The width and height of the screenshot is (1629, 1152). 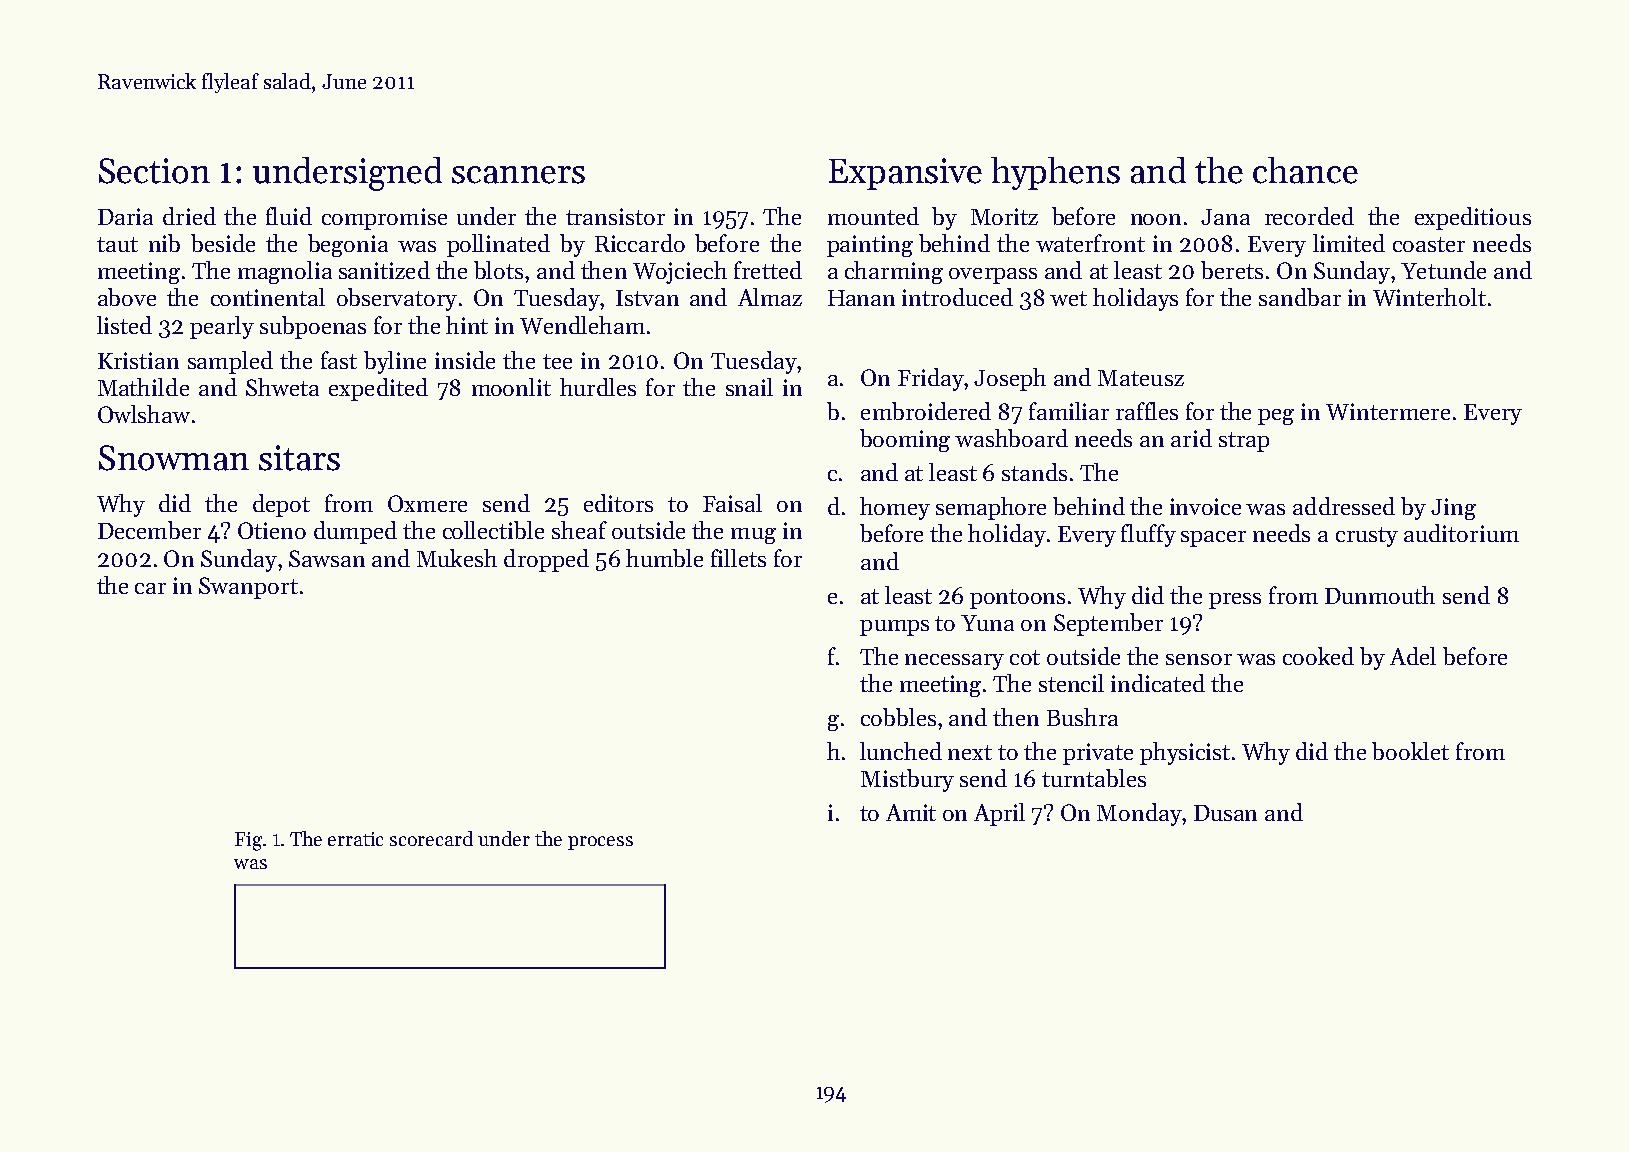 What do you see at coordinates (770, 297) in the screenshot?
I see `Almaz` at bounding box center [770, 297].
